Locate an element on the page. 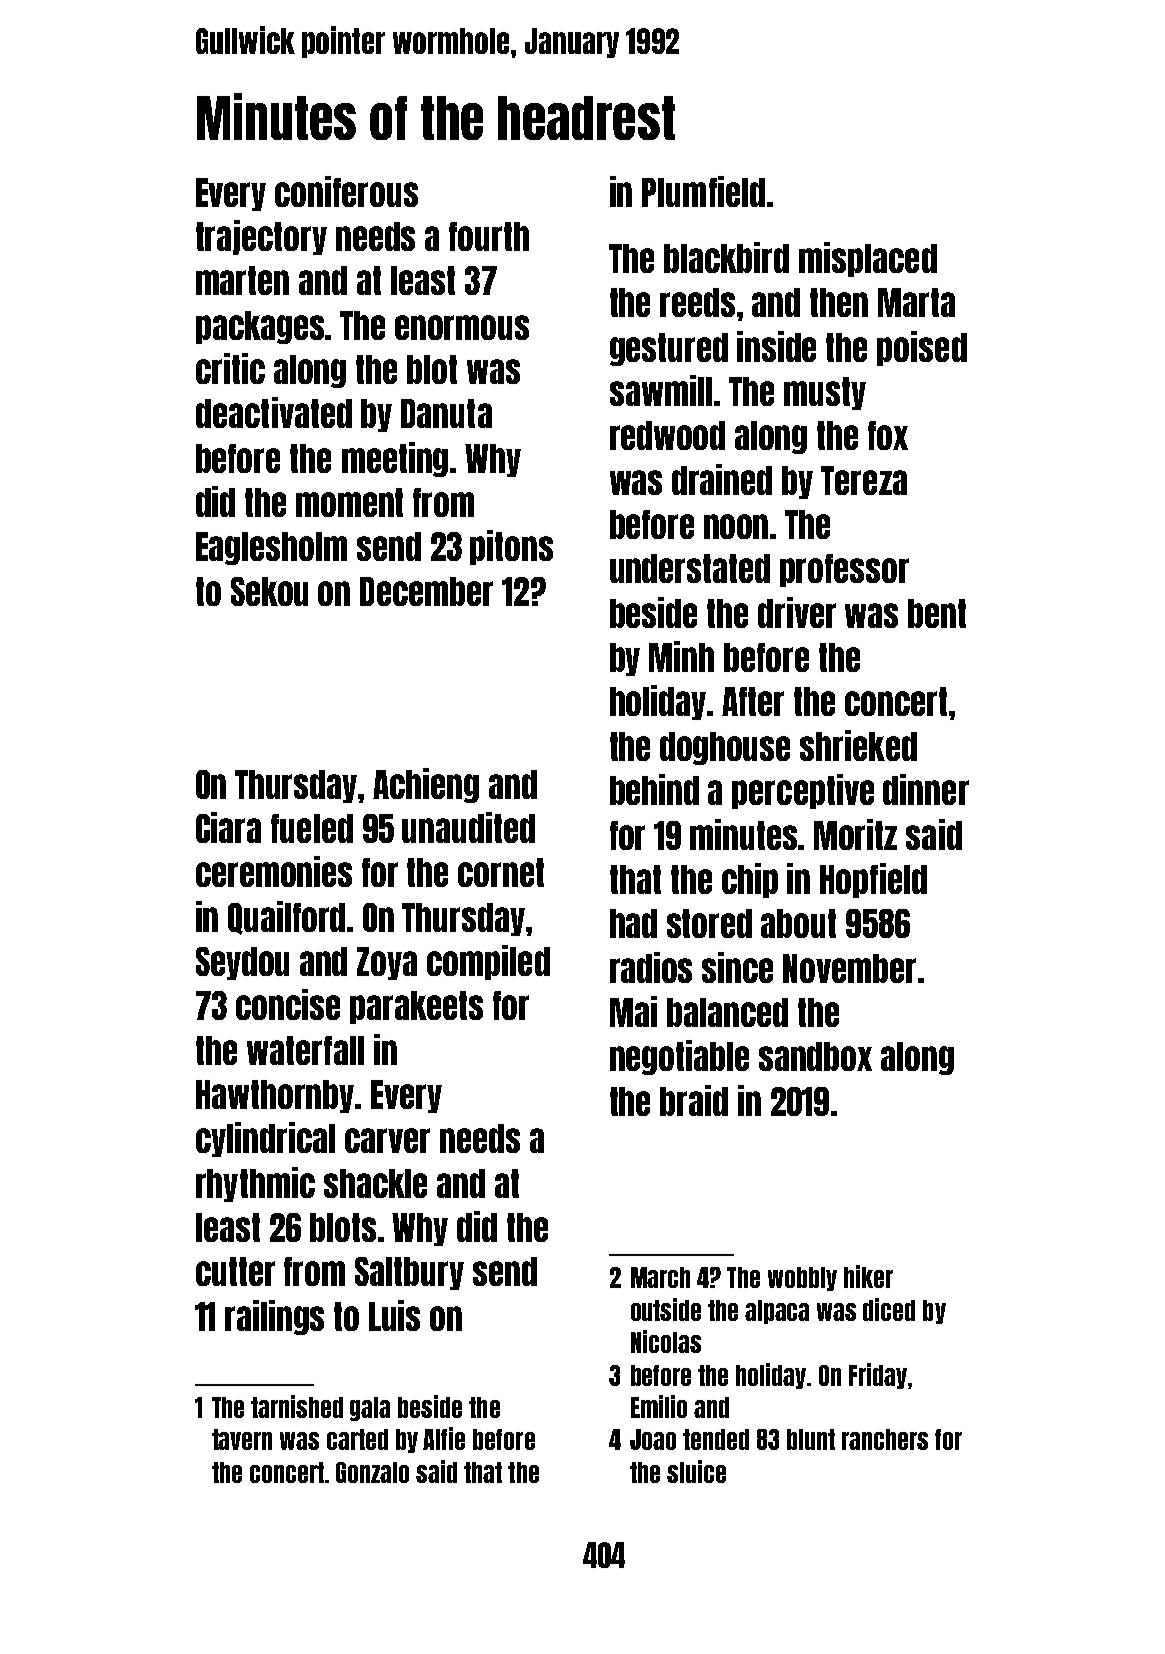 Image resolution: width=1165 pixels, height=1654 pixels. sluice is located at coordinates (696, 1471).
